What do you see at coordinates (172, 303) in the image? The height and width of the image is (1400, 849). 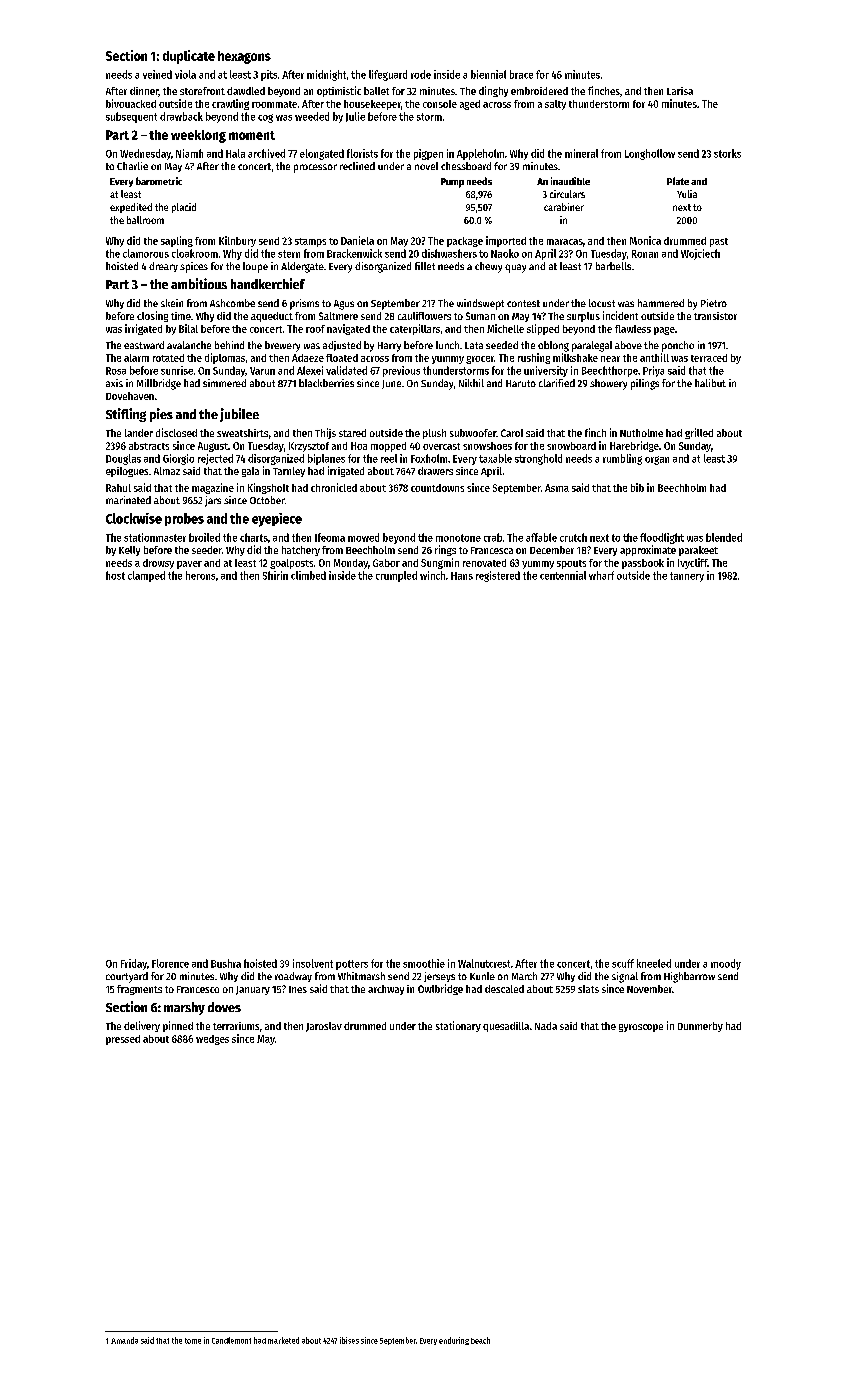 I see `skein` at bounding box center [172, 303].
